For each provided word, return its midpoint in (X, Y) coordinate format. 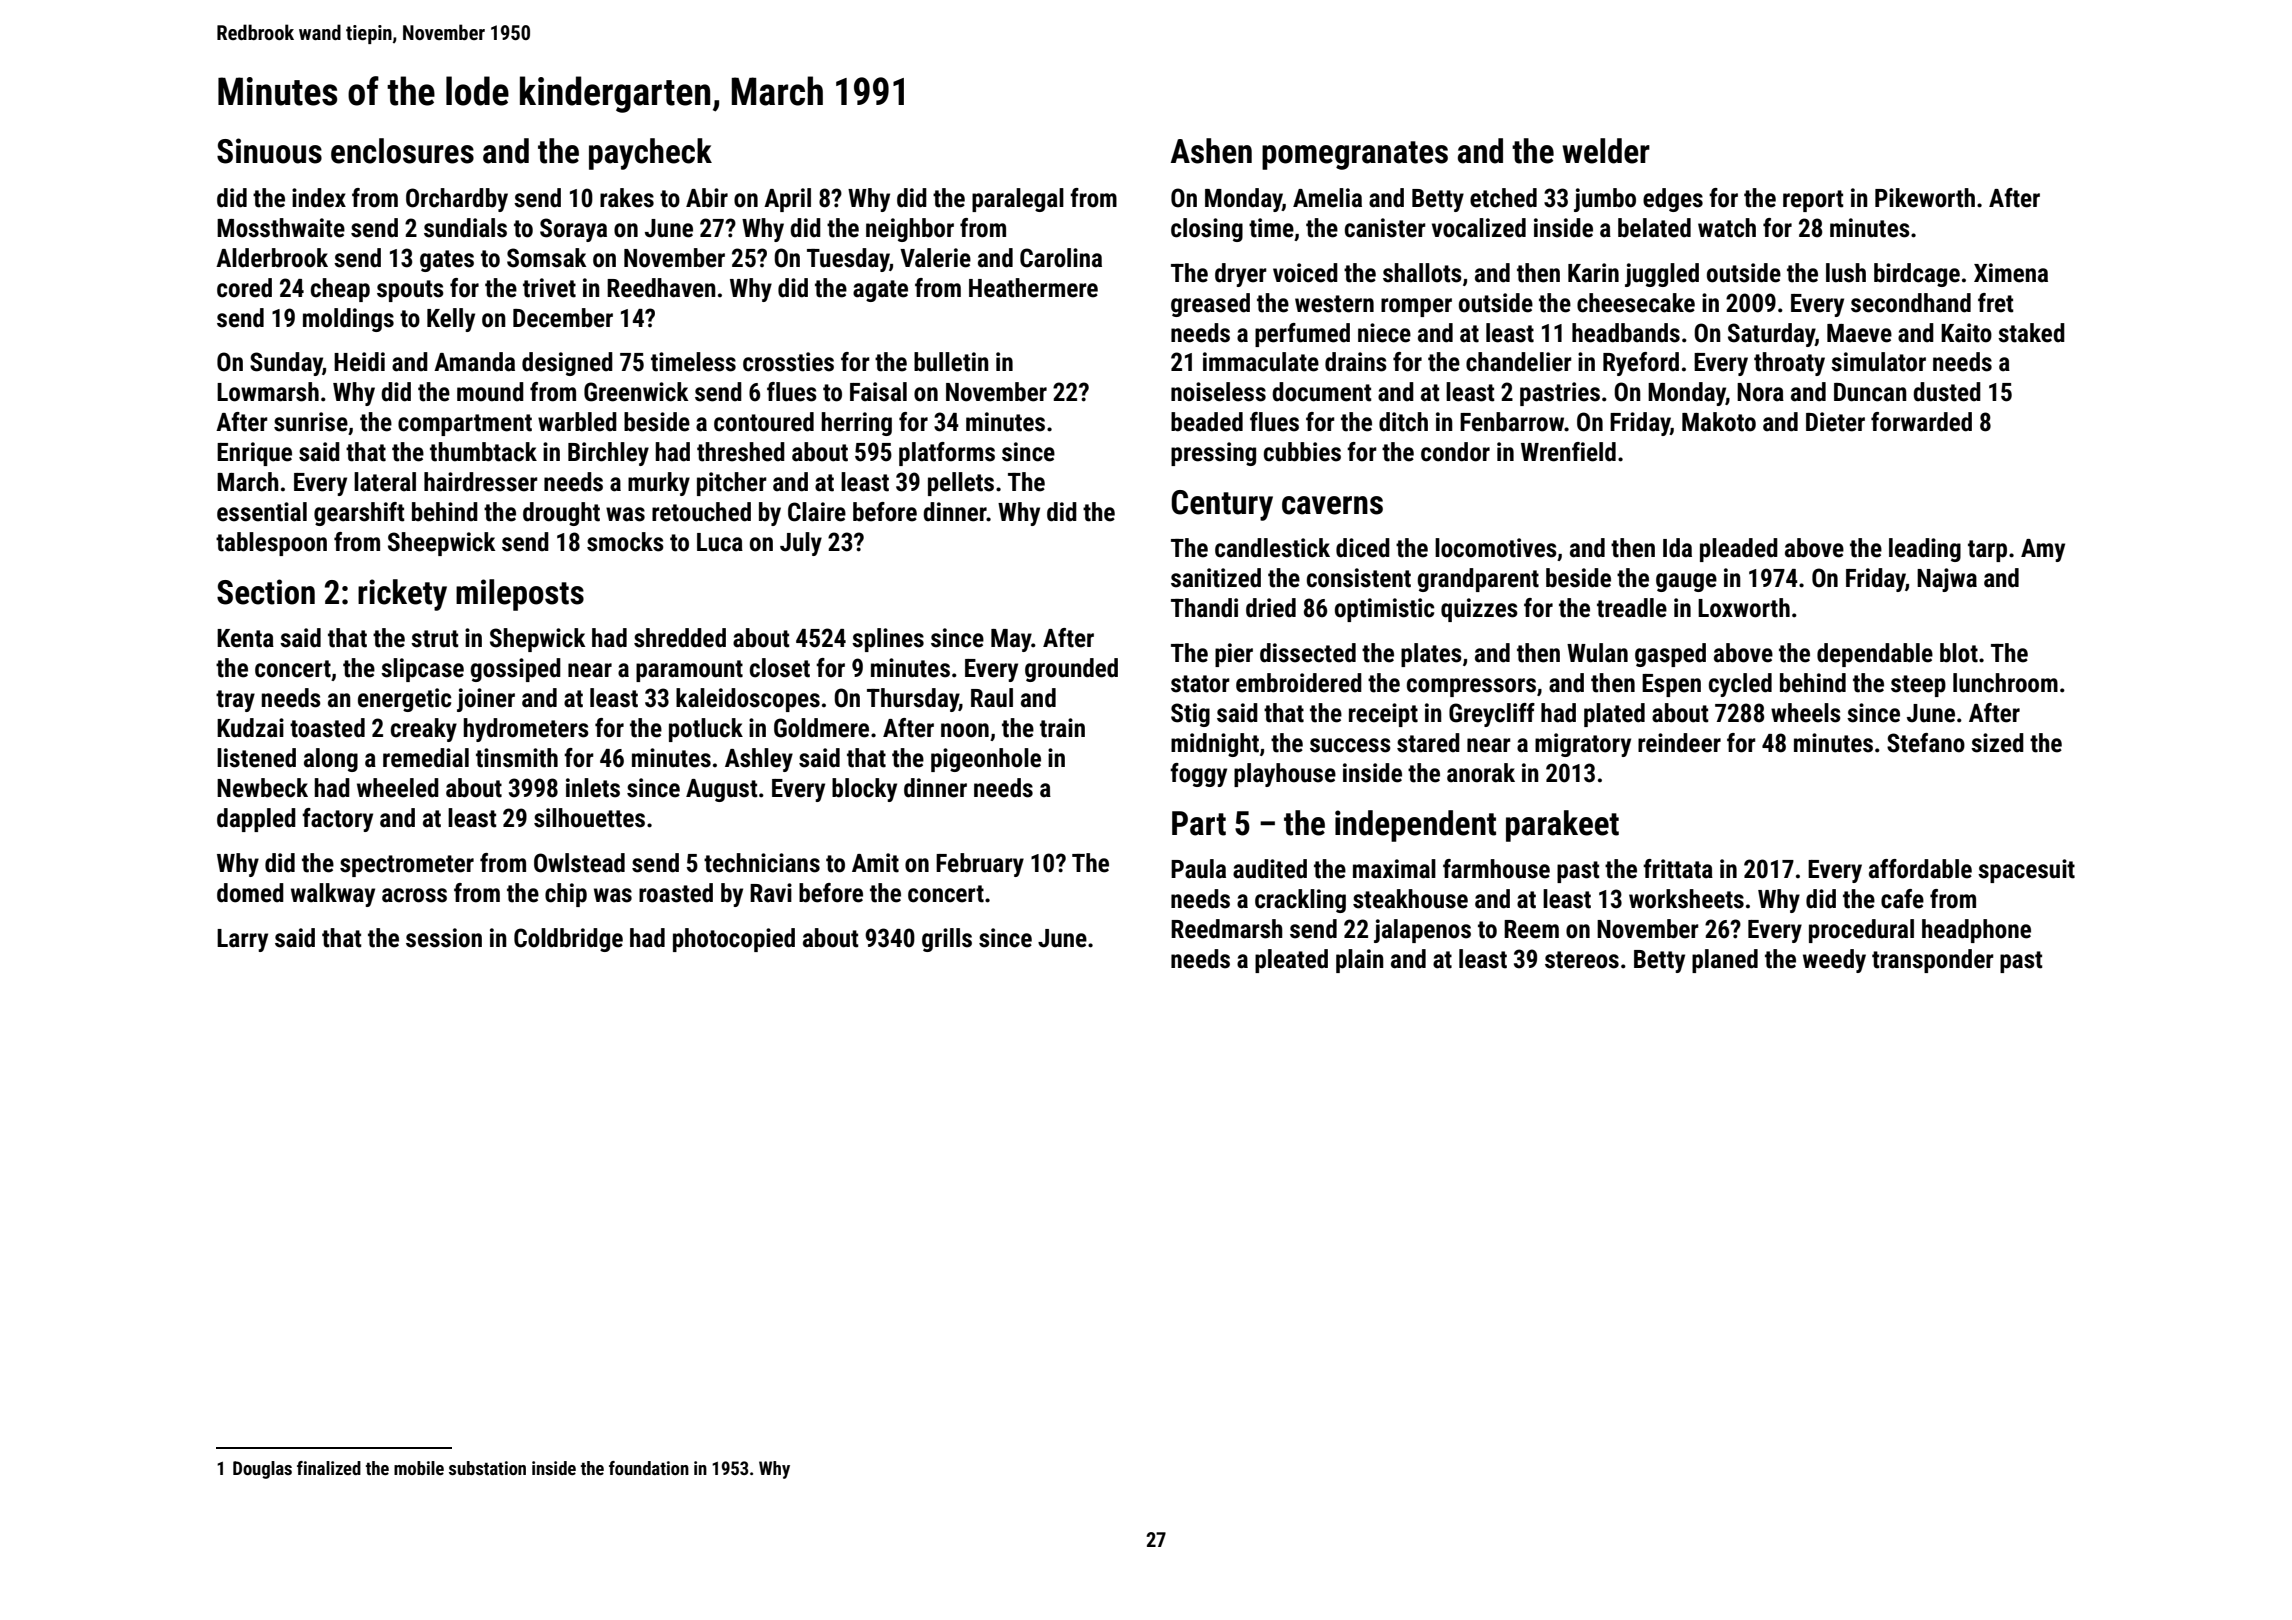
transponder (1933, 961)
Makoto (1719, 422)
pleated (1291, 961)
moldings (348, 320)
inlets (593, 788)
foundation (649, 1468)
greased (1210, 305)
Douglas (262, 1470)
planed (1725, 961)
